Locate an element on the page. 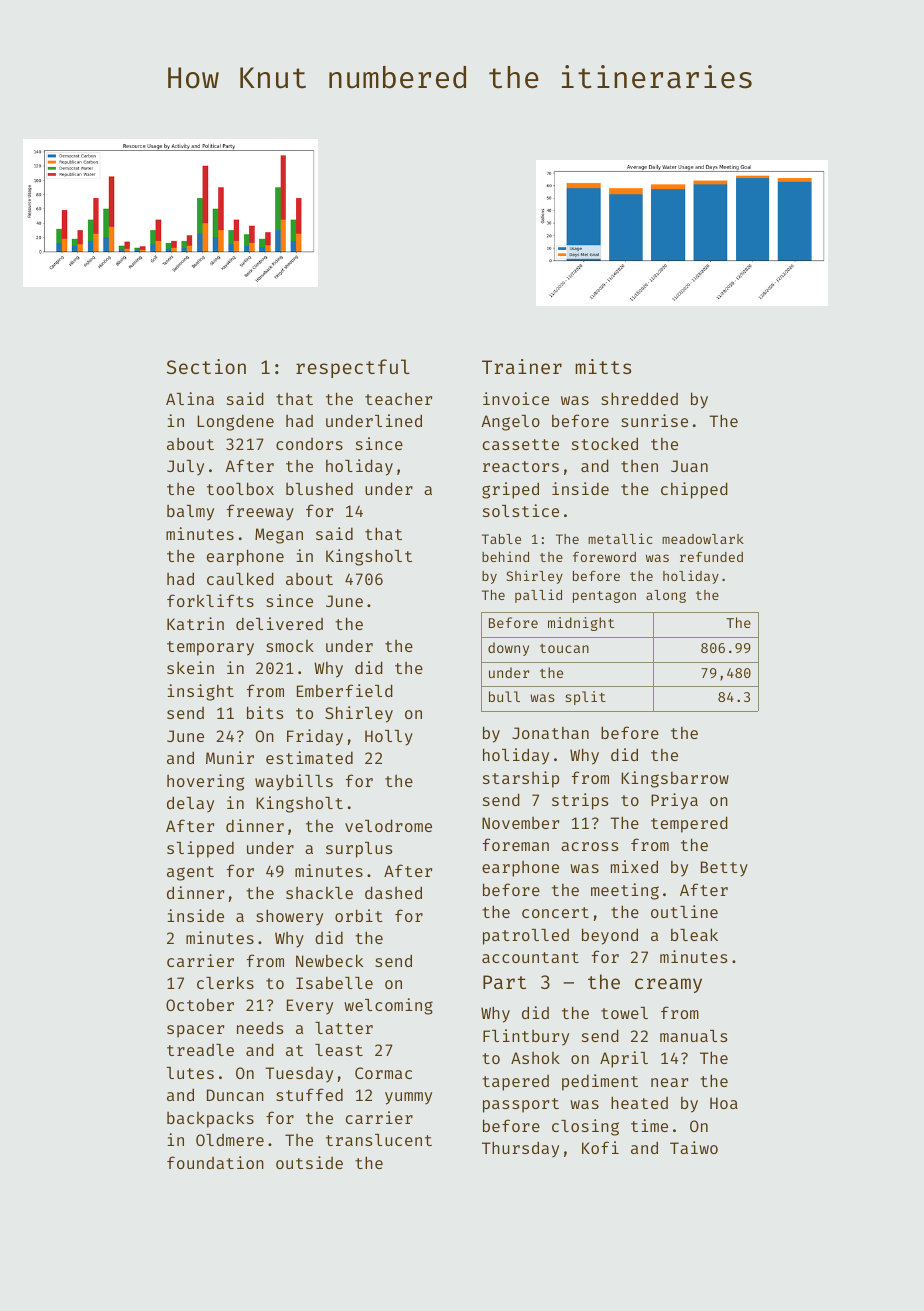 Image resolution: width=924 pixels, height=1311 pixels. Longdene is located at coordinates (235, 422).
